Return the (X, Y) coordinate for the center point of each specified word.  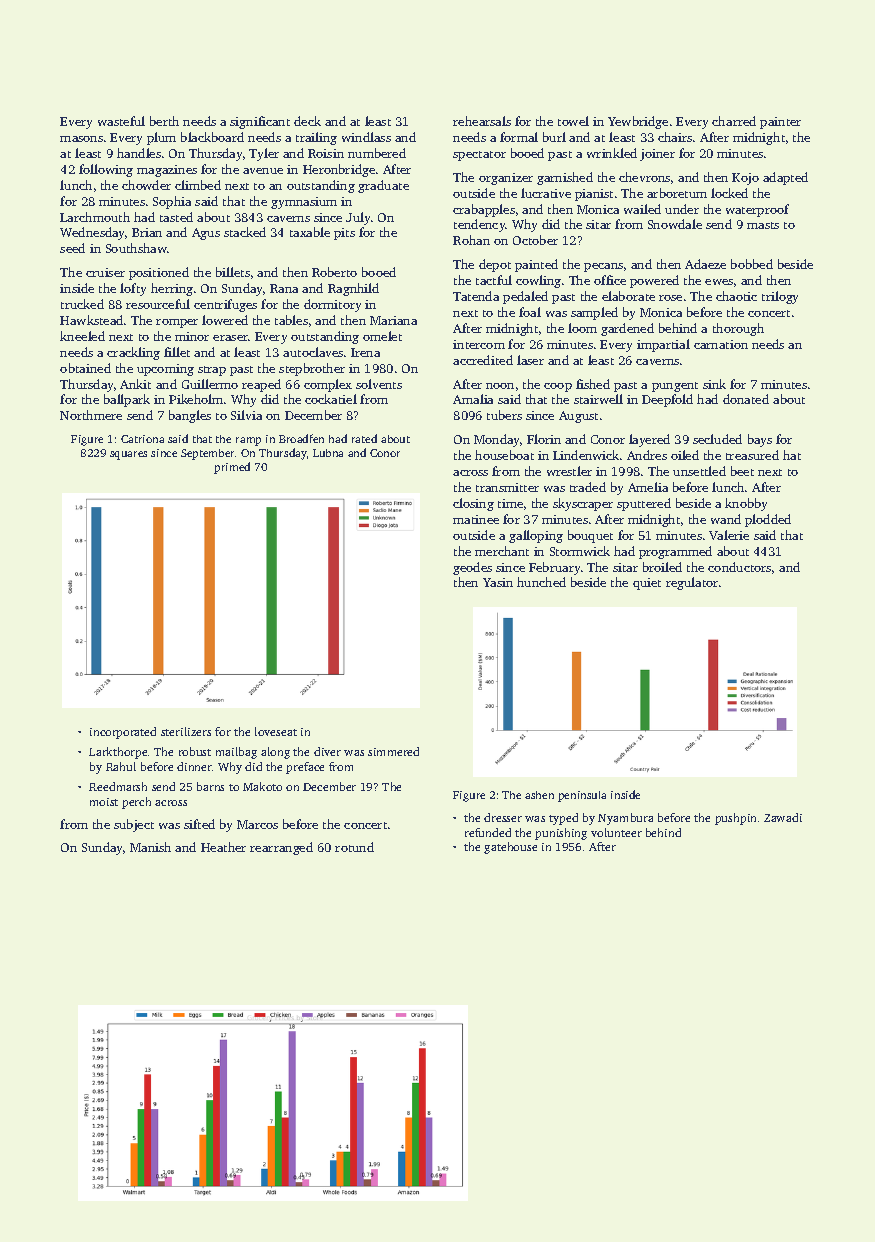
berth (164, 121)
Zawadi (783, 817)
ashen (539, 795)
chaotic (736, 296)
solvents (379, 384)
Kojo (745, 179)
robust (195, 751)
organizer (506, 179)
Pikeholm (196, 399)
